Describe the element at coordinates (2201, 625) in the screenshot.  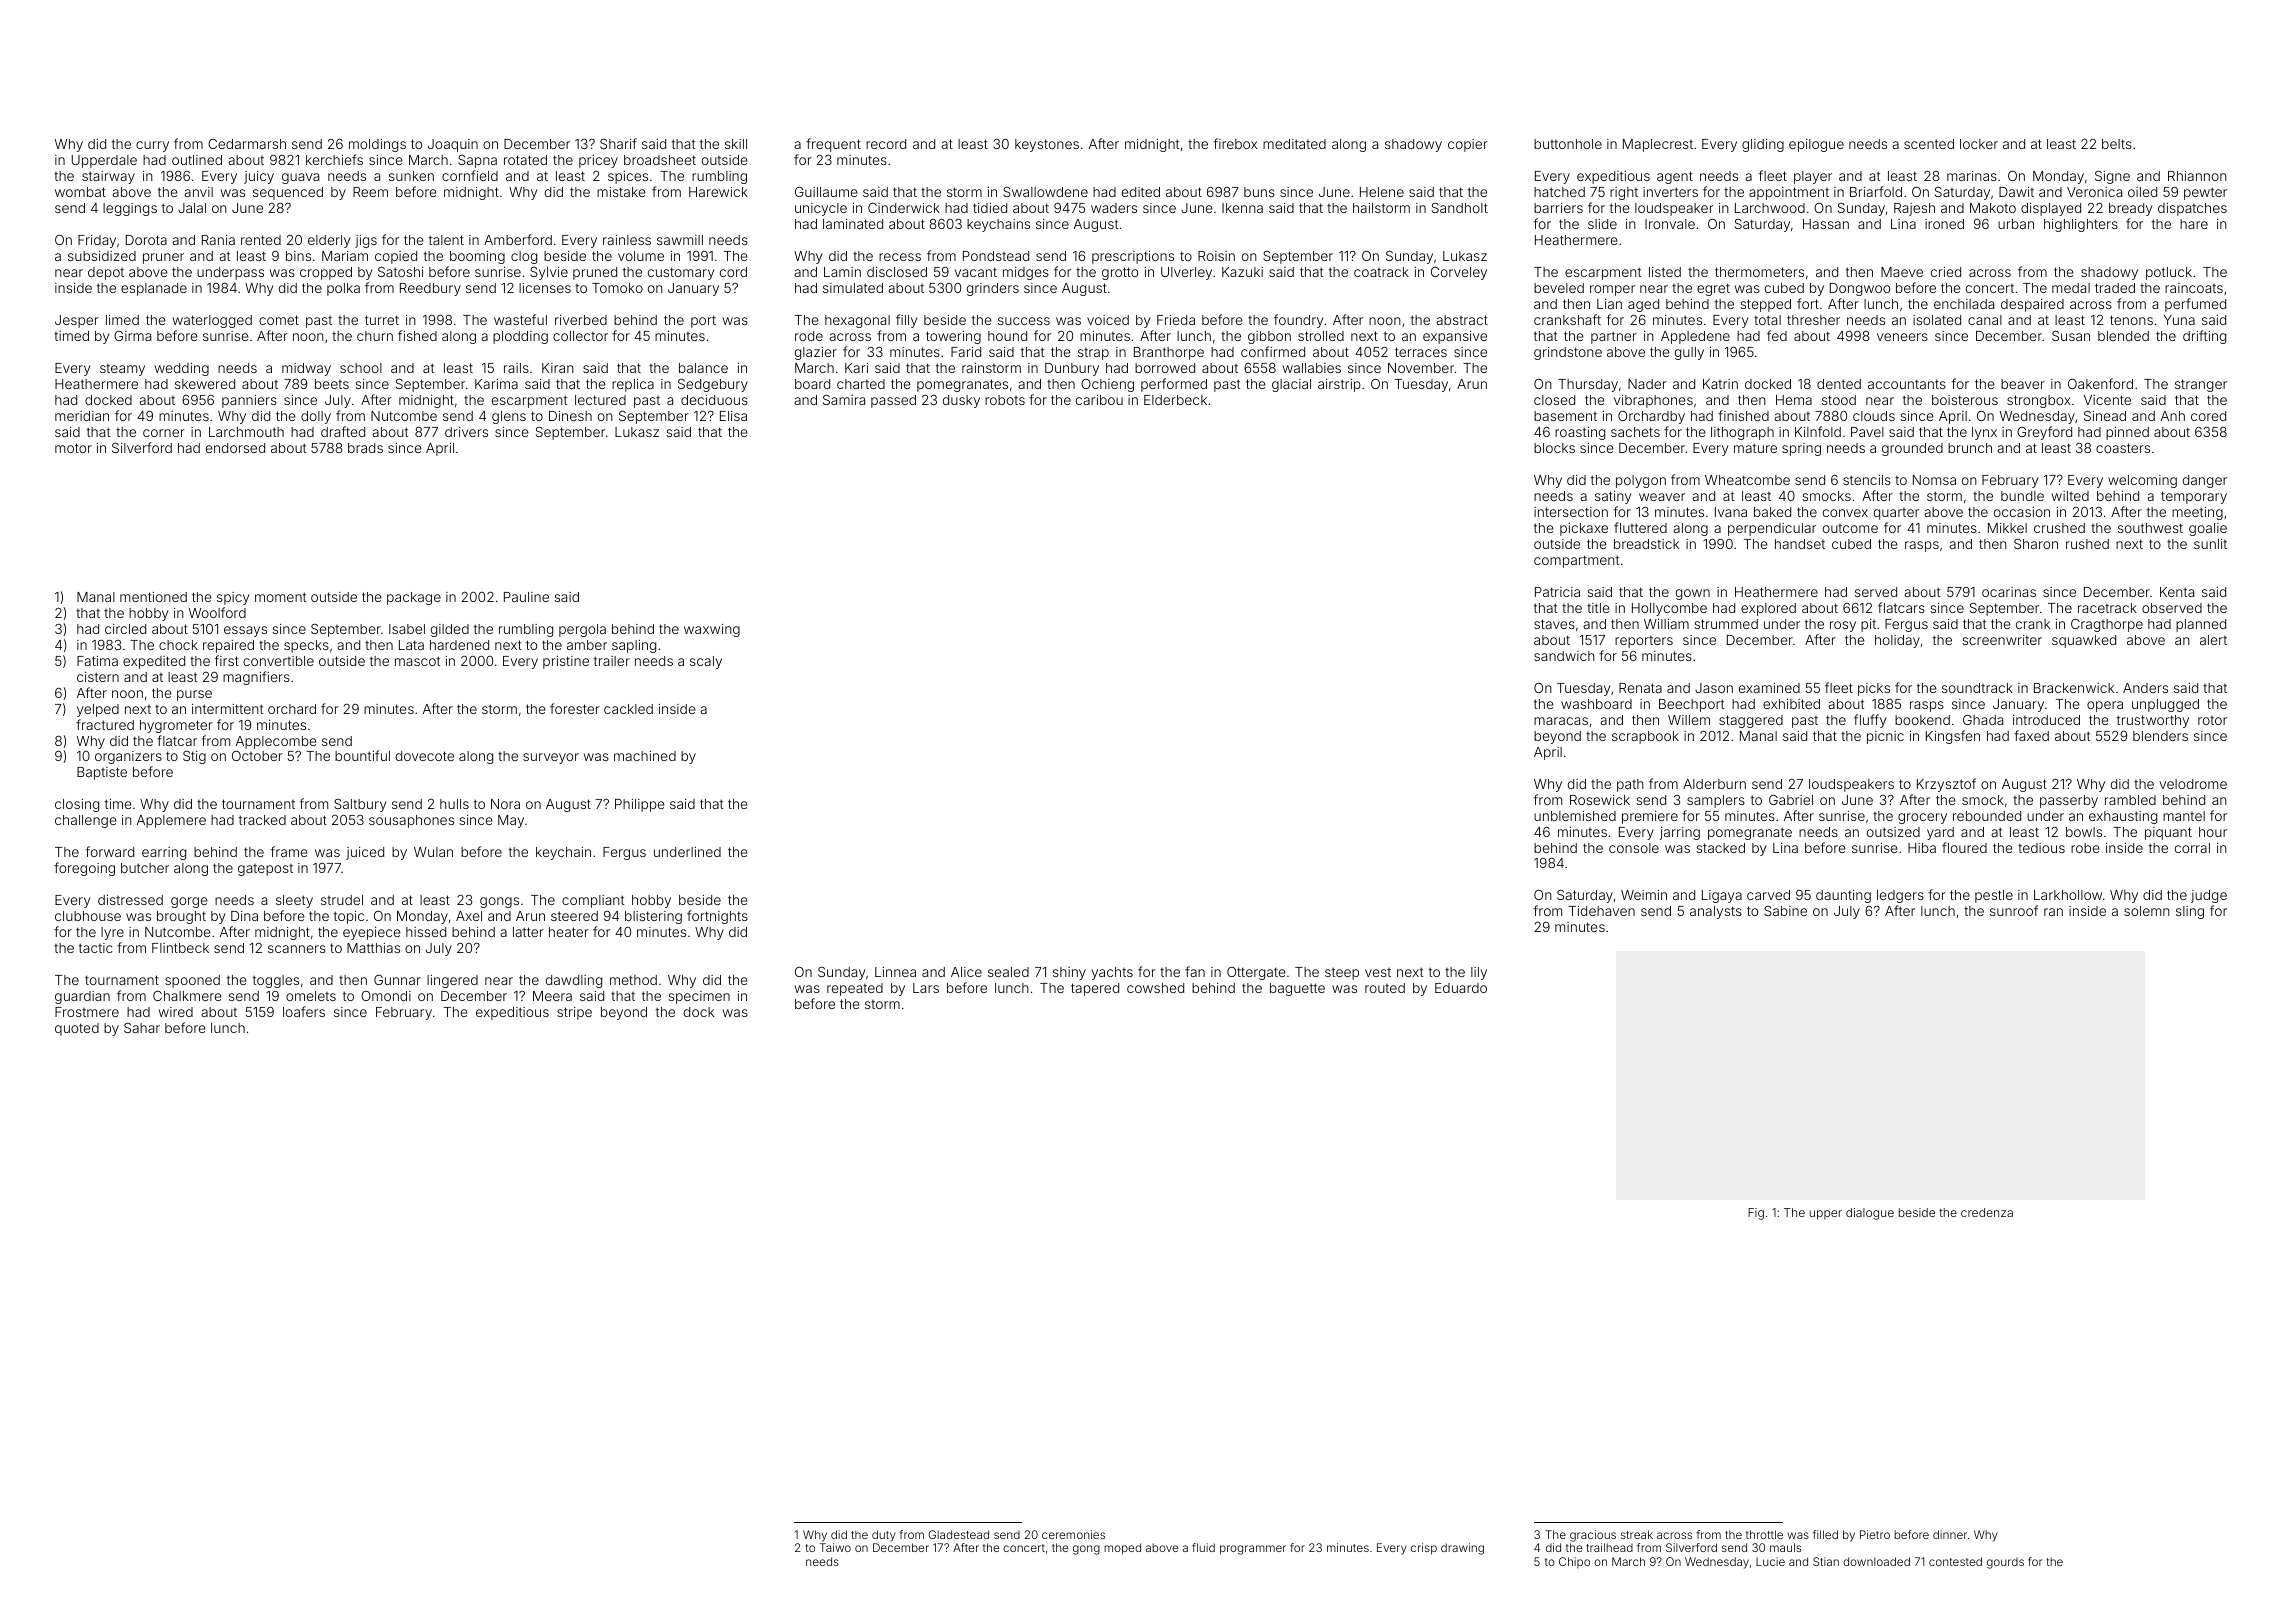
I see `planned` at that location.
